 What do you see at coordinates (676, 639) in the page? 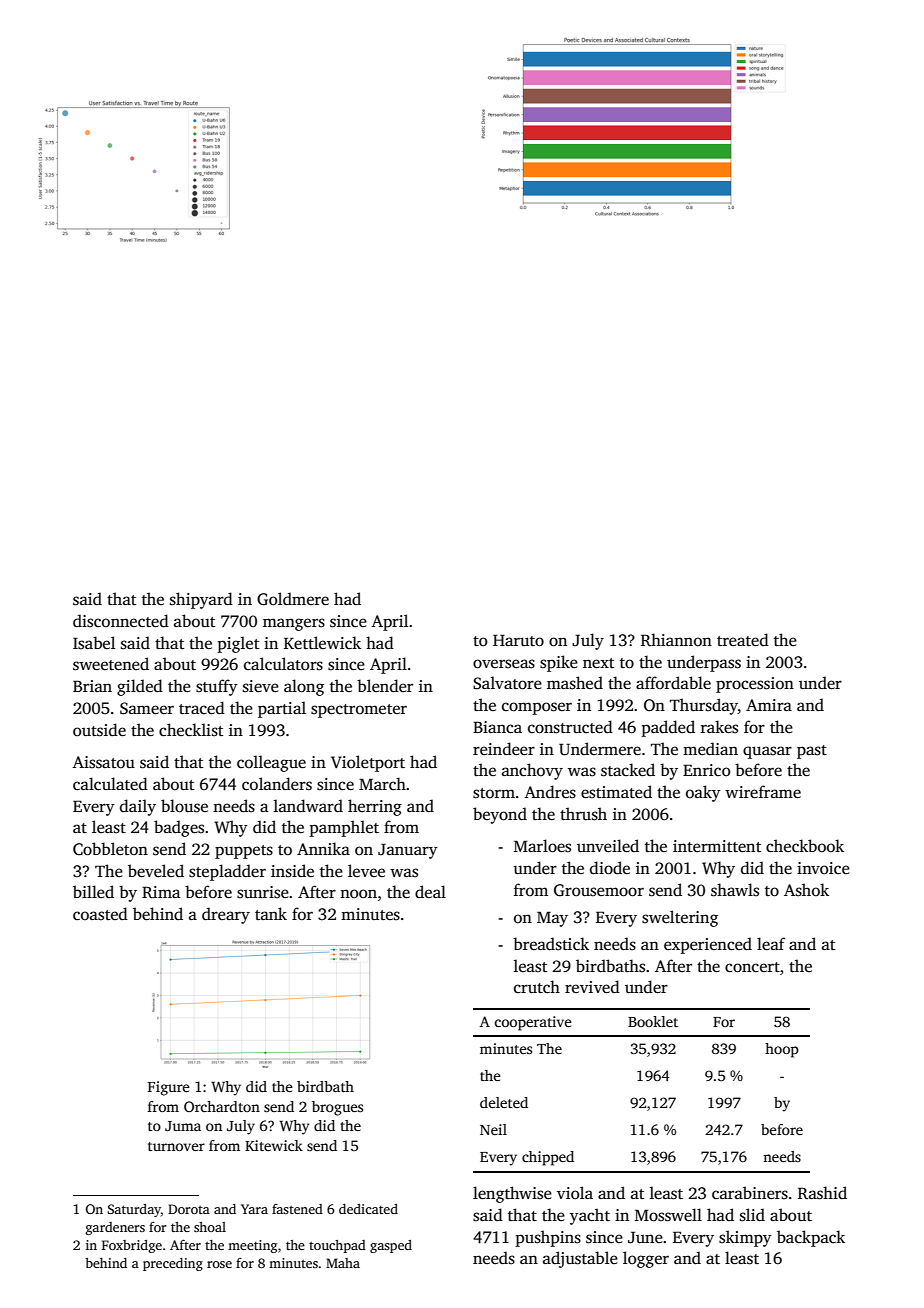
I see `Rhiannon` at bounding box center [676, 639].
